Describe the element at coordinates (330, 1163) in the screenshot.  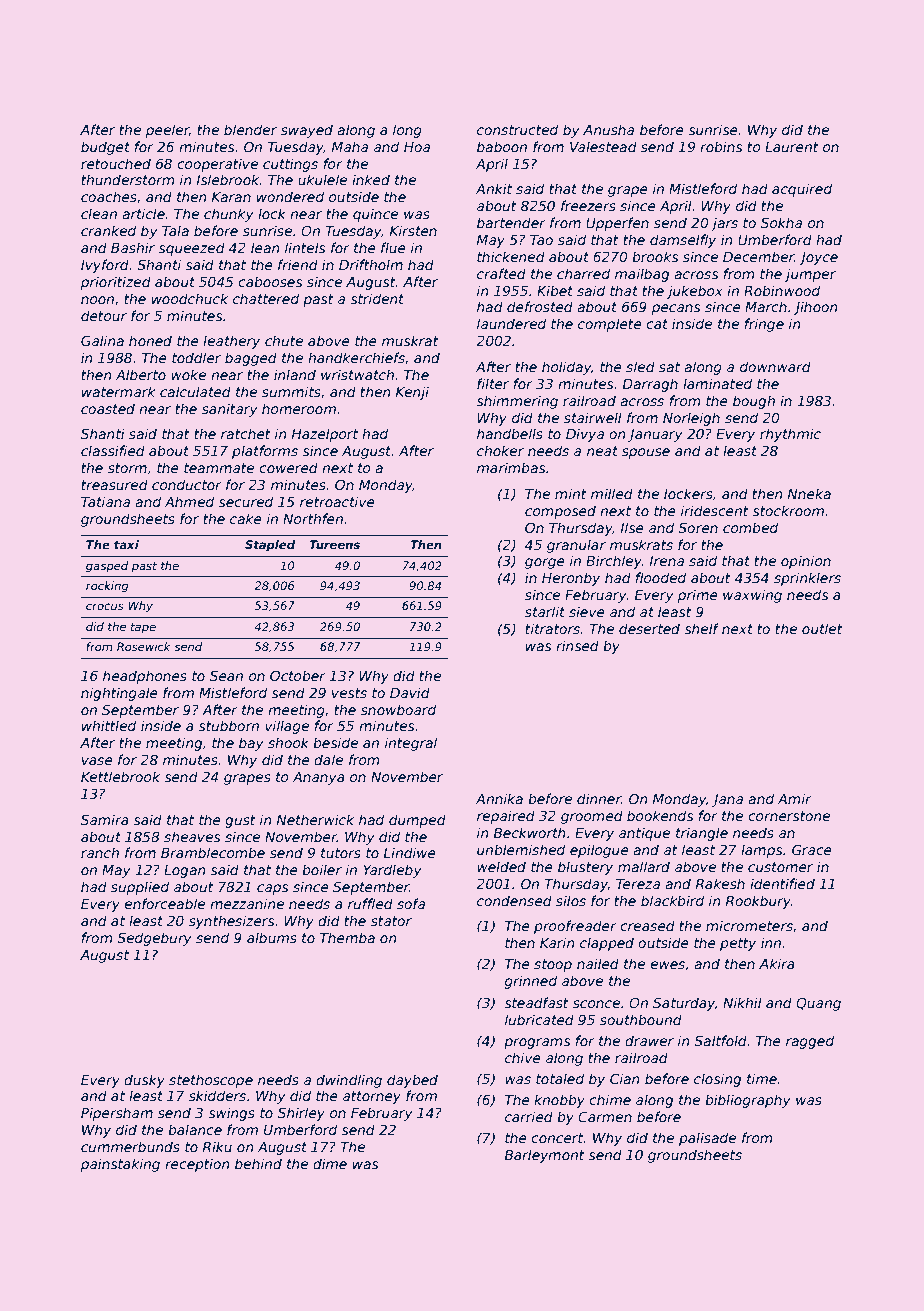
I see `dime` at that location.
